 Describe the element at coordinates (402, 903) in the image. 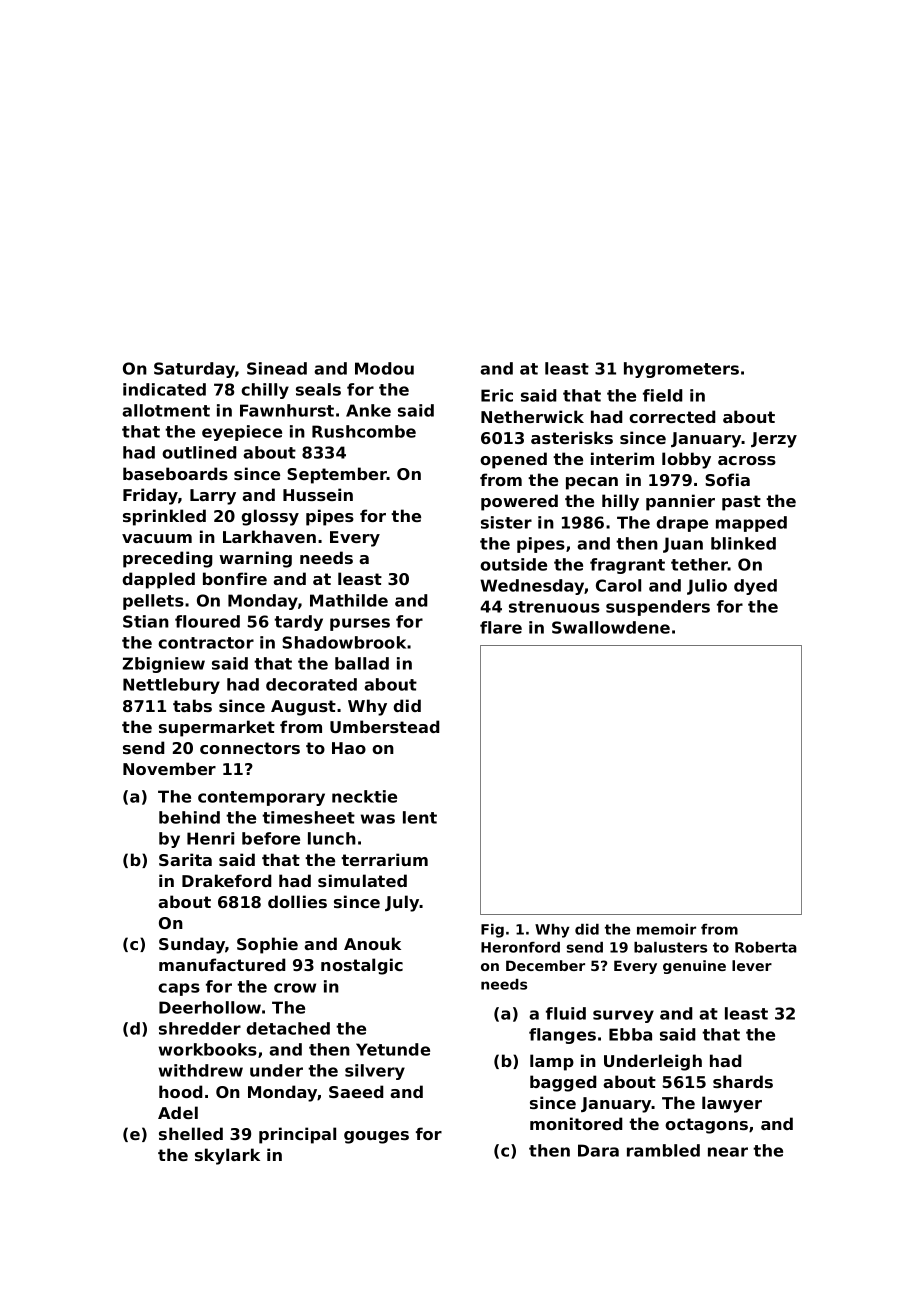

I see `July` at that location.
